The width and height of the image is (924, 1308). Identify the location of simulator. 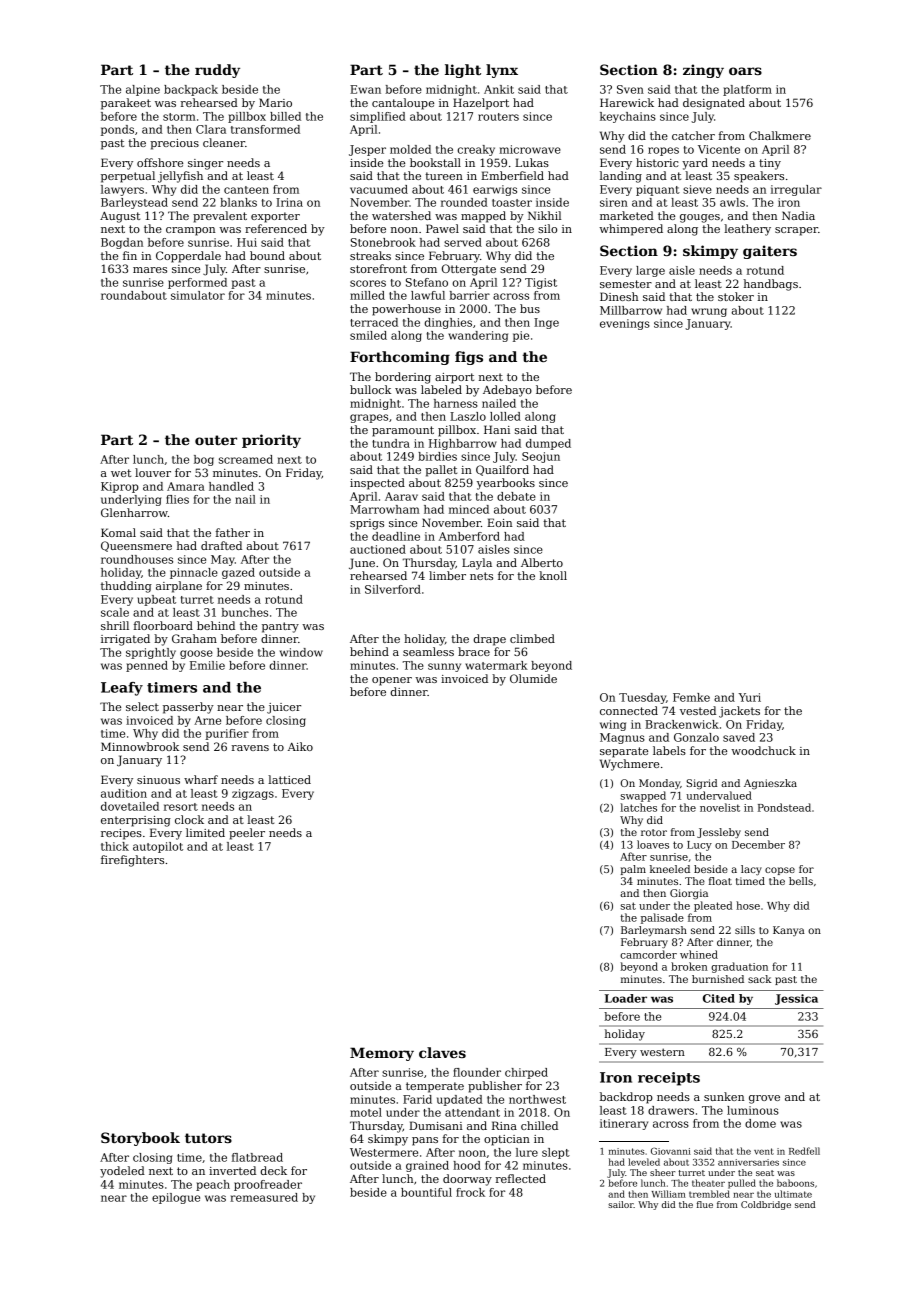
(198, 295).
